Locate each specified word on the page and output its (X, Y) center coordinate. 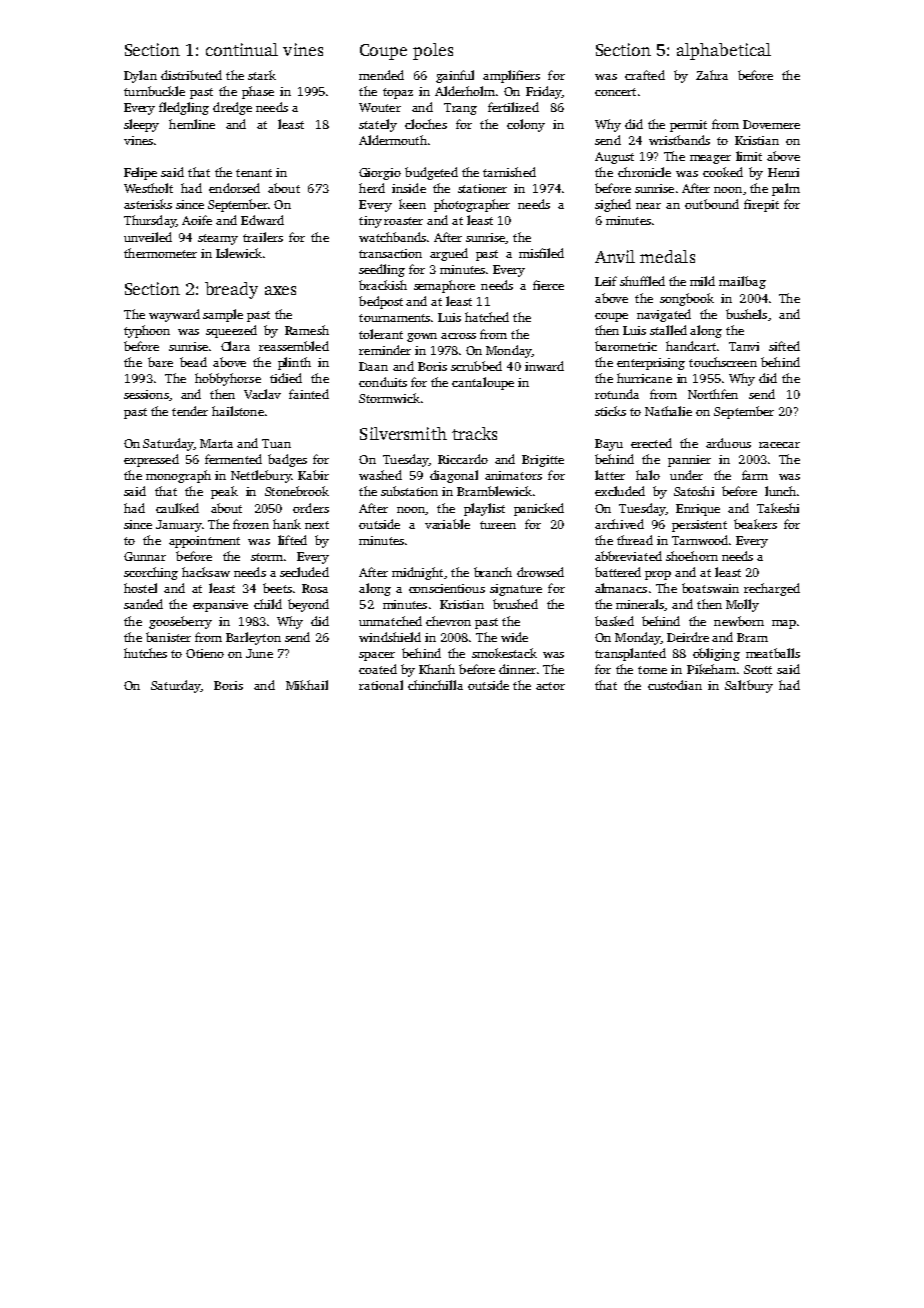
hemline (192, 124)
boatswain (710, 588)
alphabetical (724, 51)
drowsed (540, 572)
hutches (145, 653)
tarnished (509, 172)
